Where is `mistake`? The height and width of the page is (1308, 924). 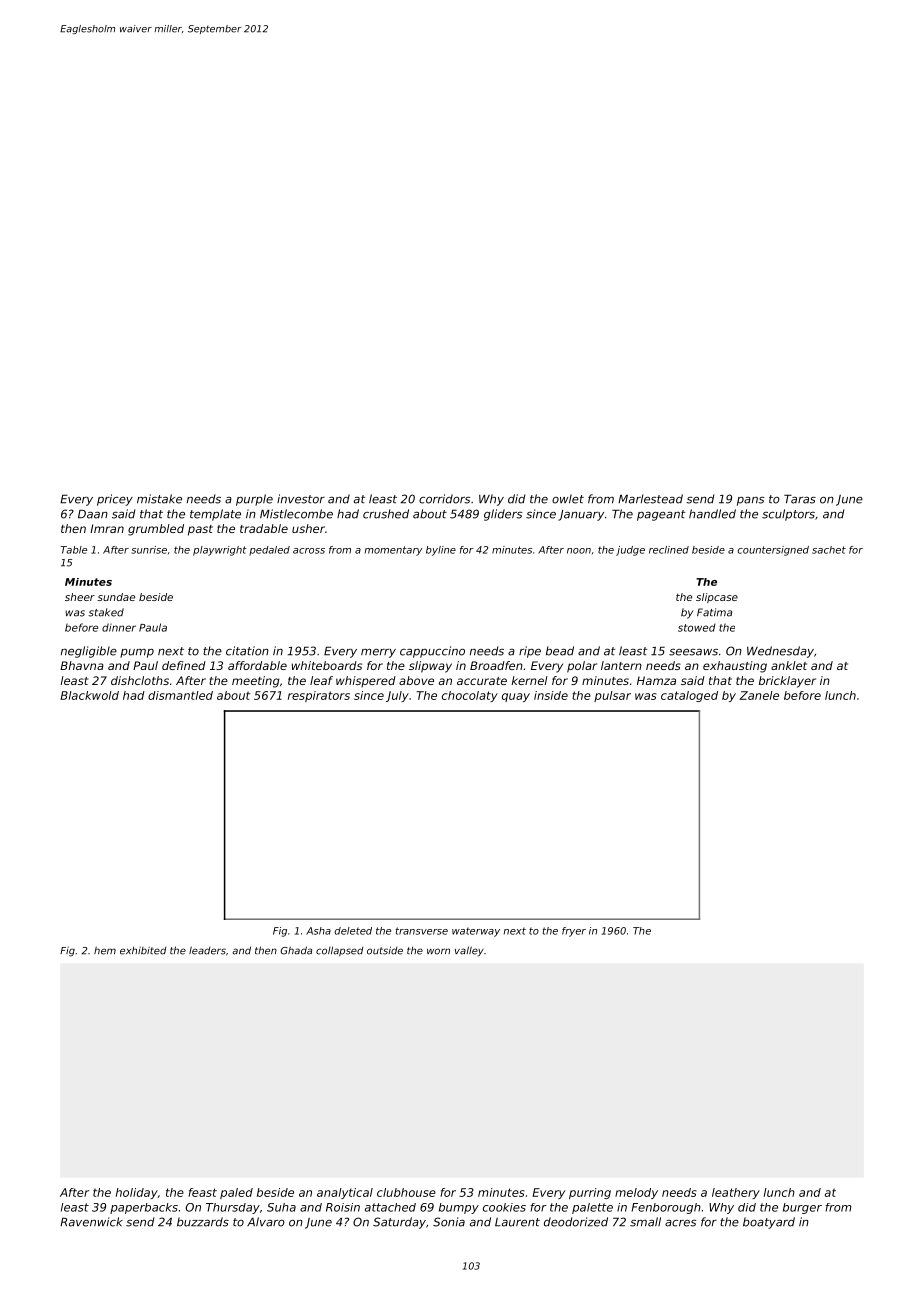
mistake is located at coordinates (159, 499).
